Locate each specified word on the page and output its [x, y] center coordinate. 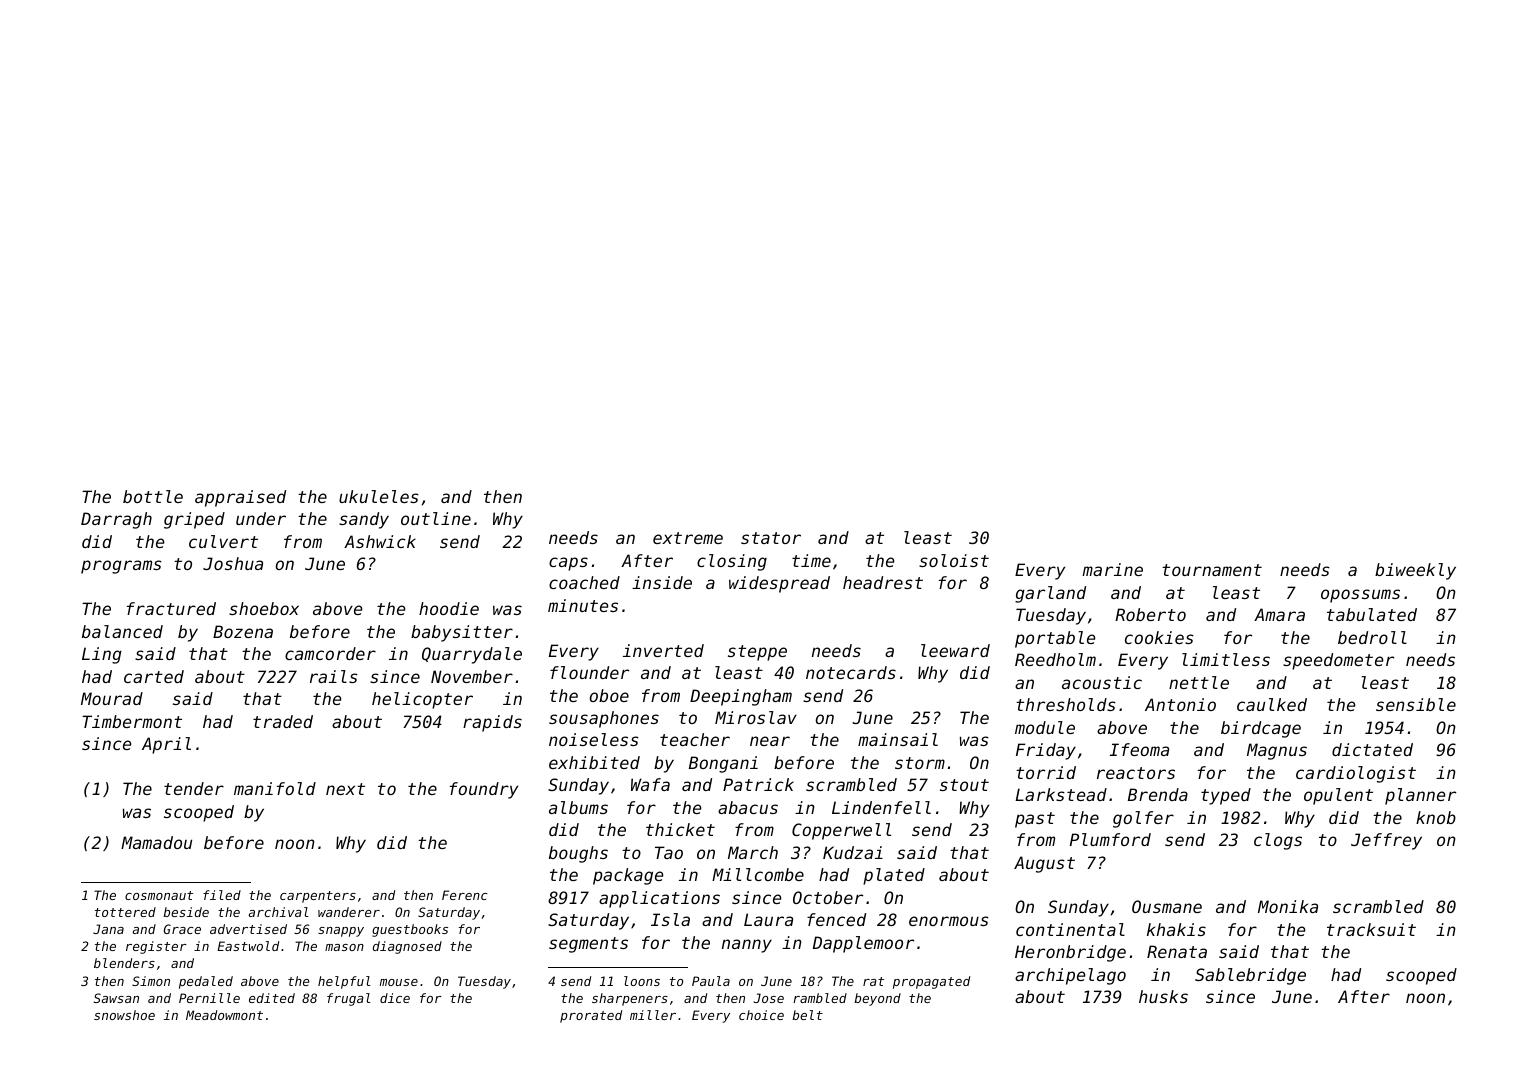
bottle [153, 496]
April [166, 745]
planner [1420, 796]
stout [964, 785]
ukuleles [379, 496]
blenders [124, 963]
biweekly [1415, 571]
